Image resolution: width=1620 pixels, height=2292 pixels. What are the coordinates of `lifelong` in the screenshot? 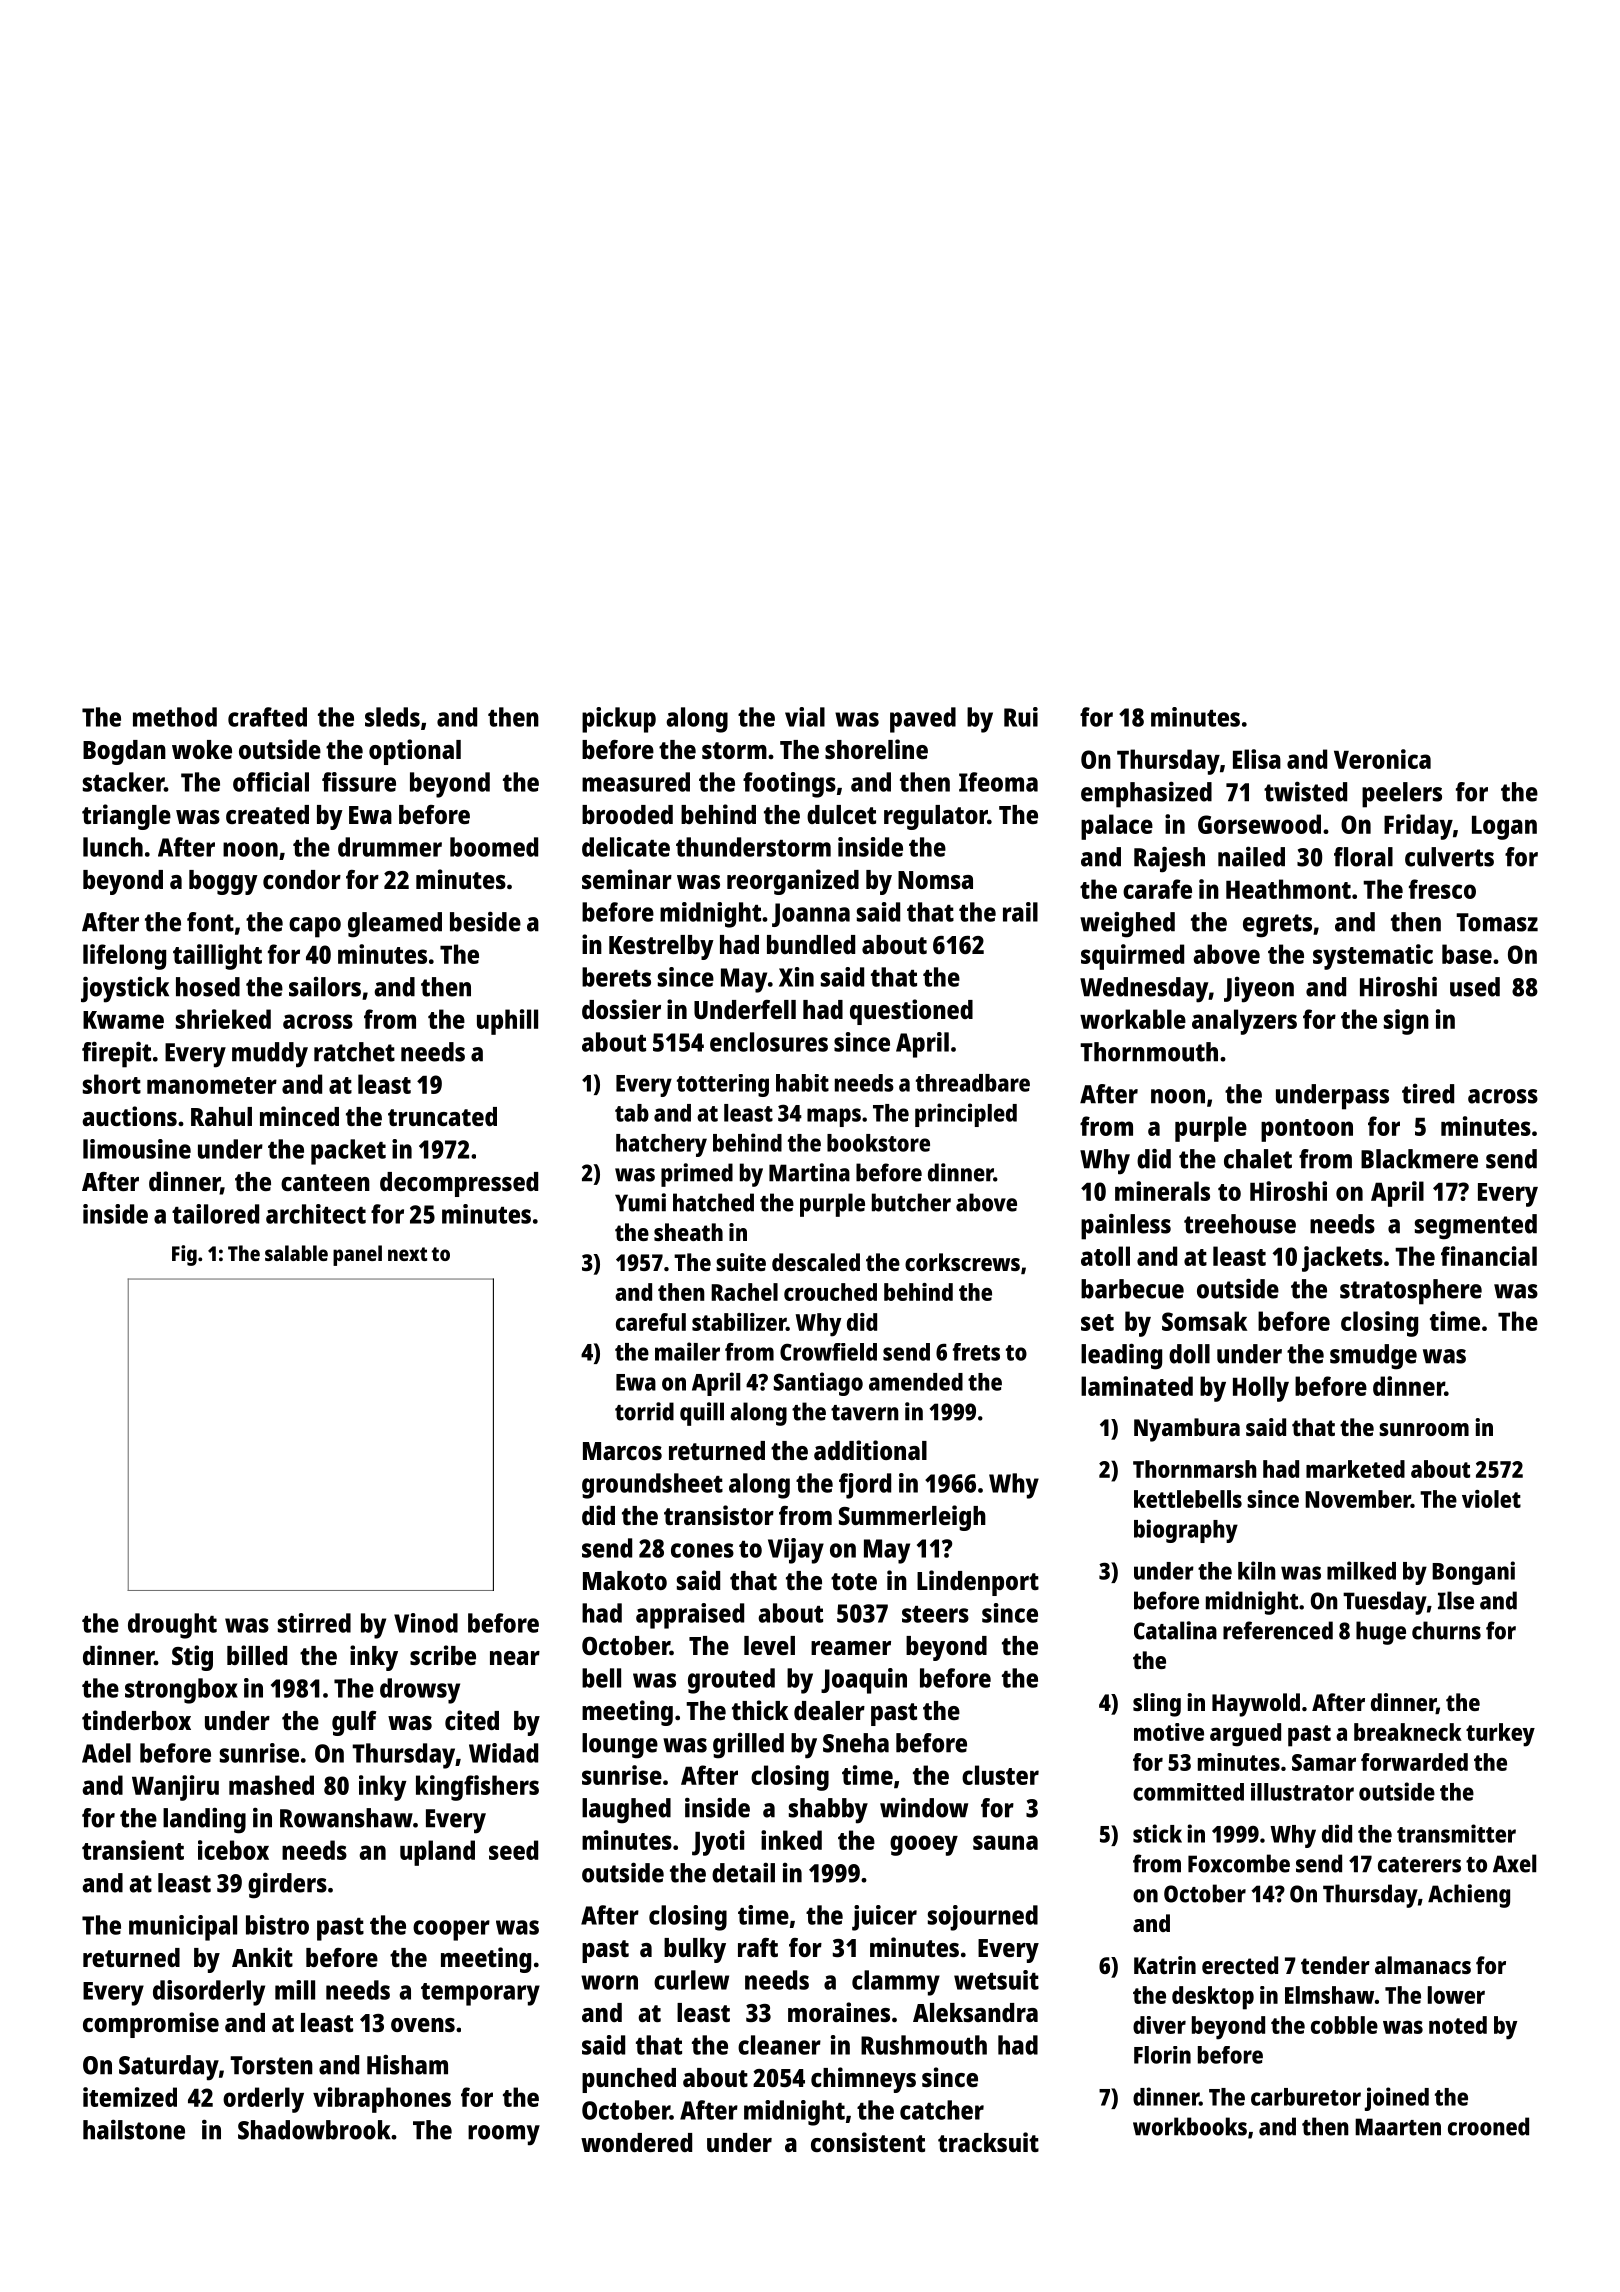 It's located at (124, 957).
